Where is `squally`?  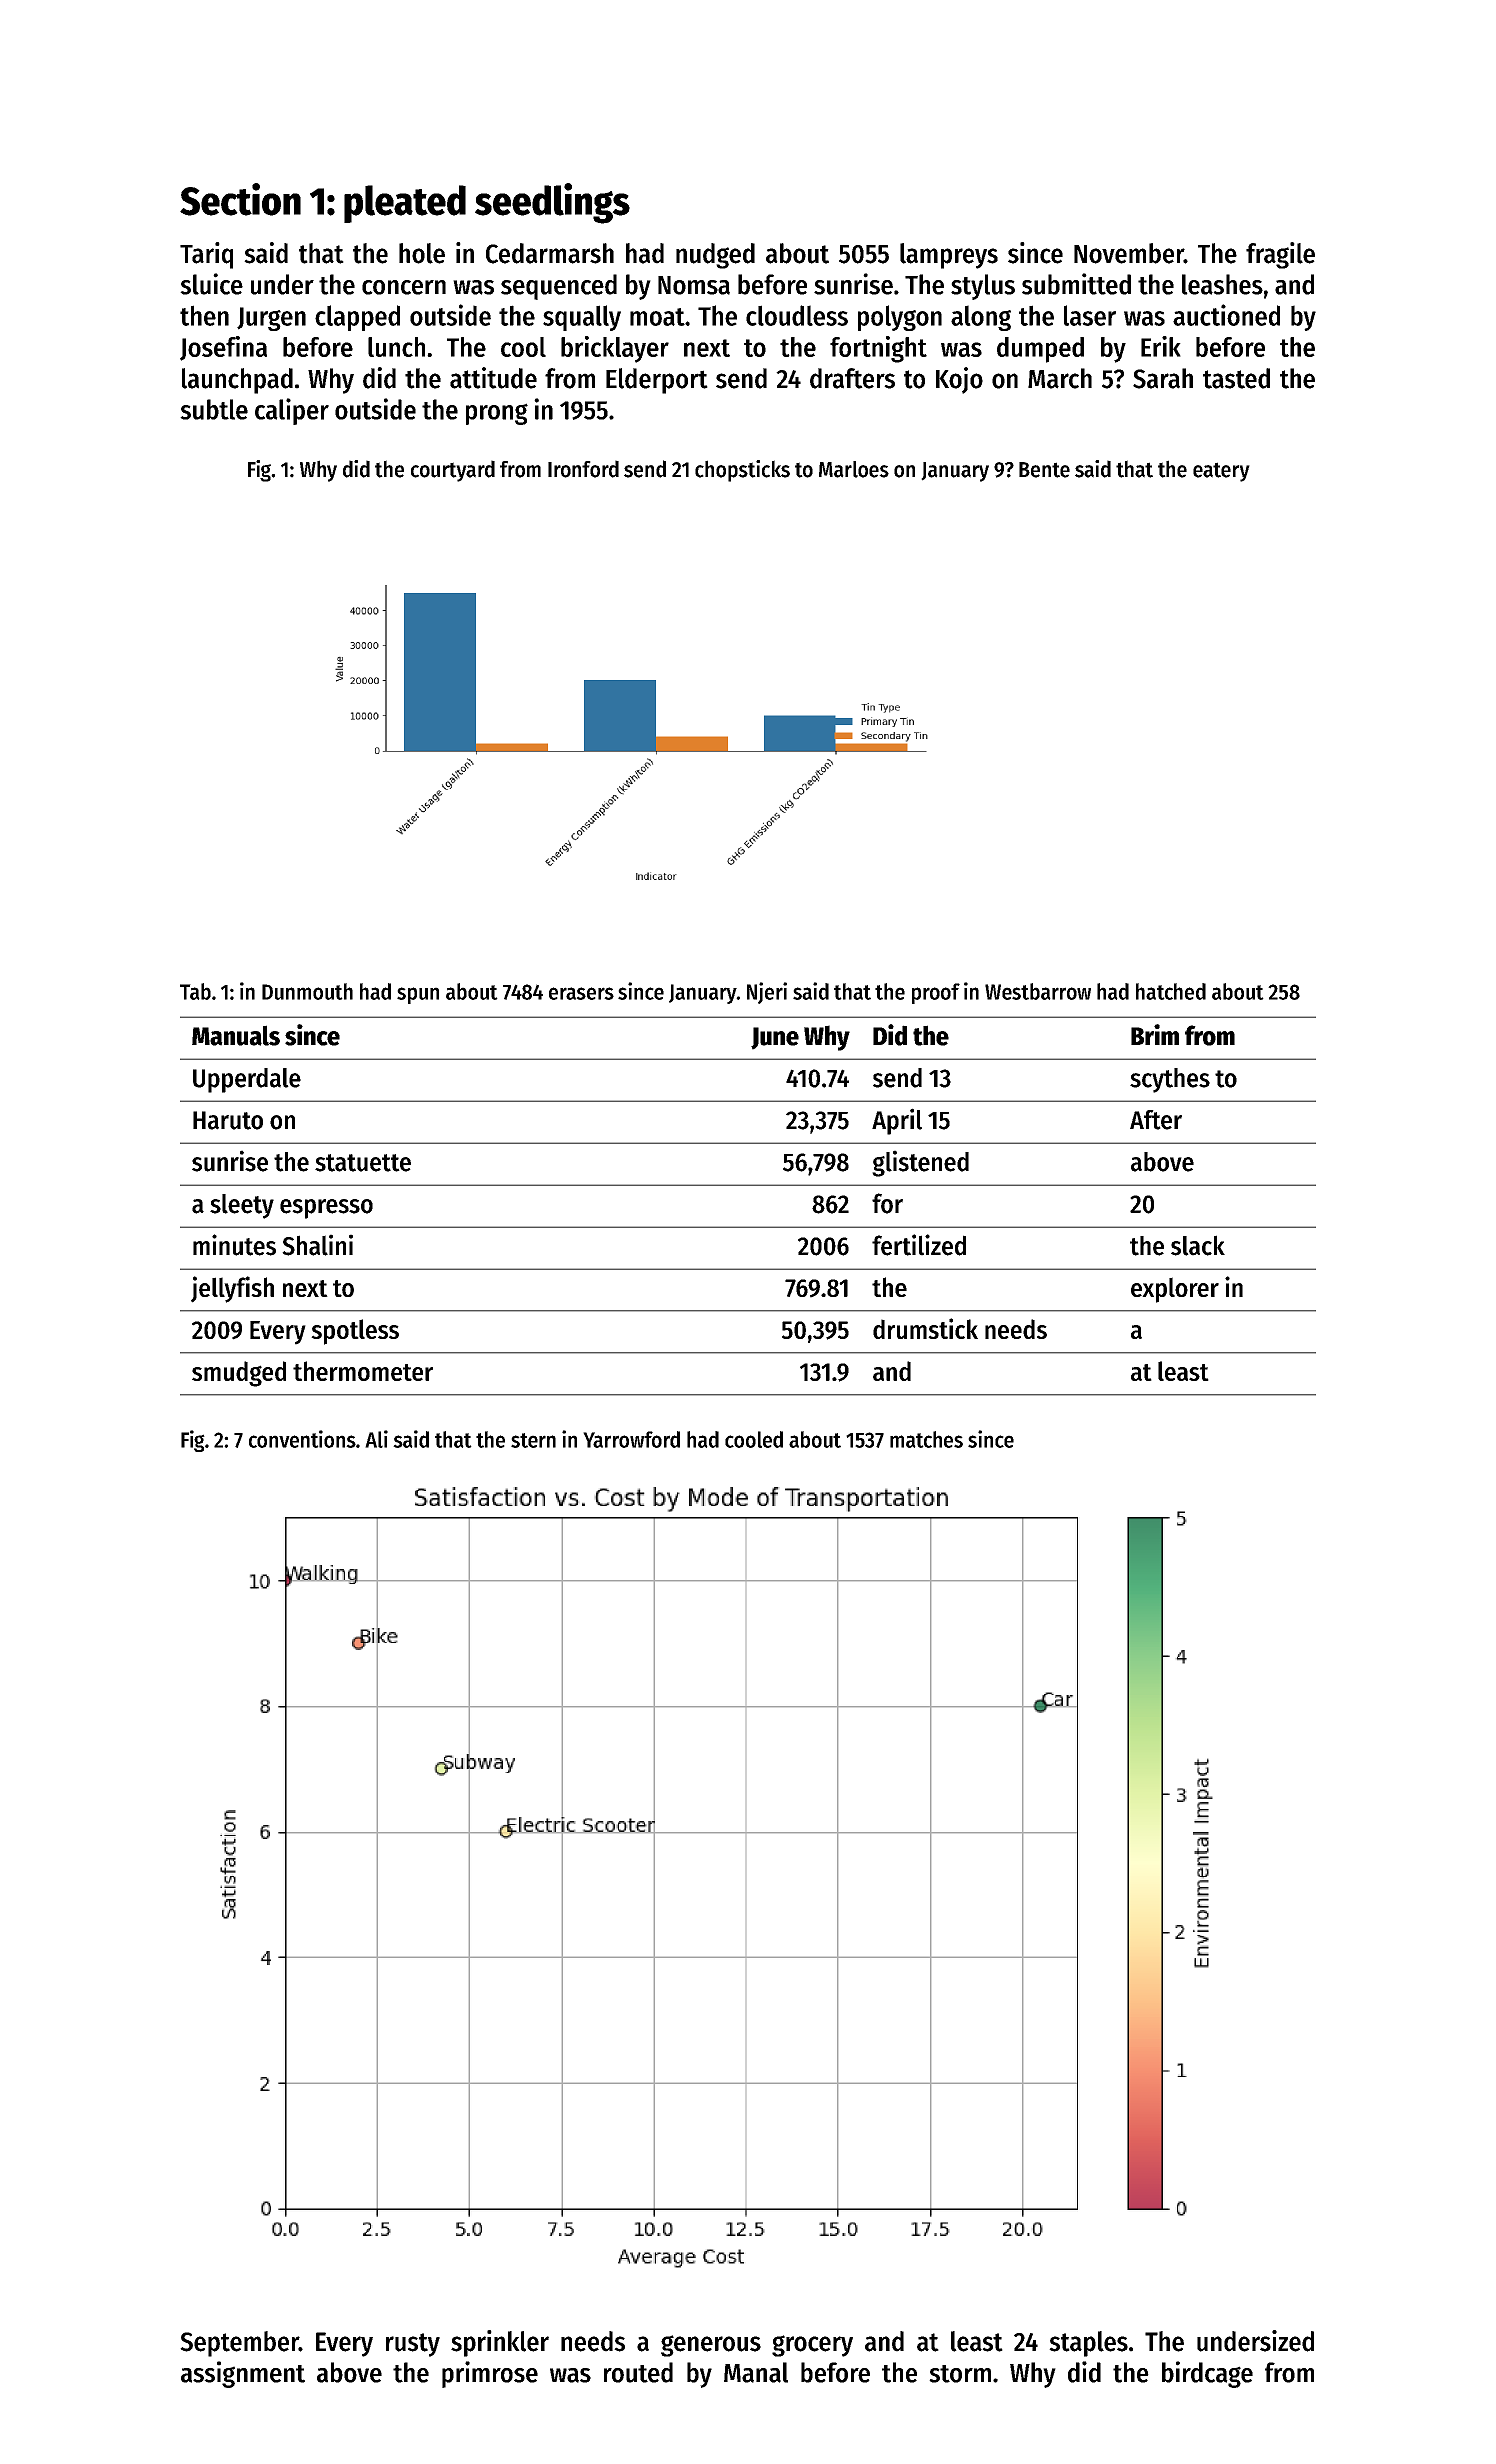 squally is located at coordinates (582, 318).
